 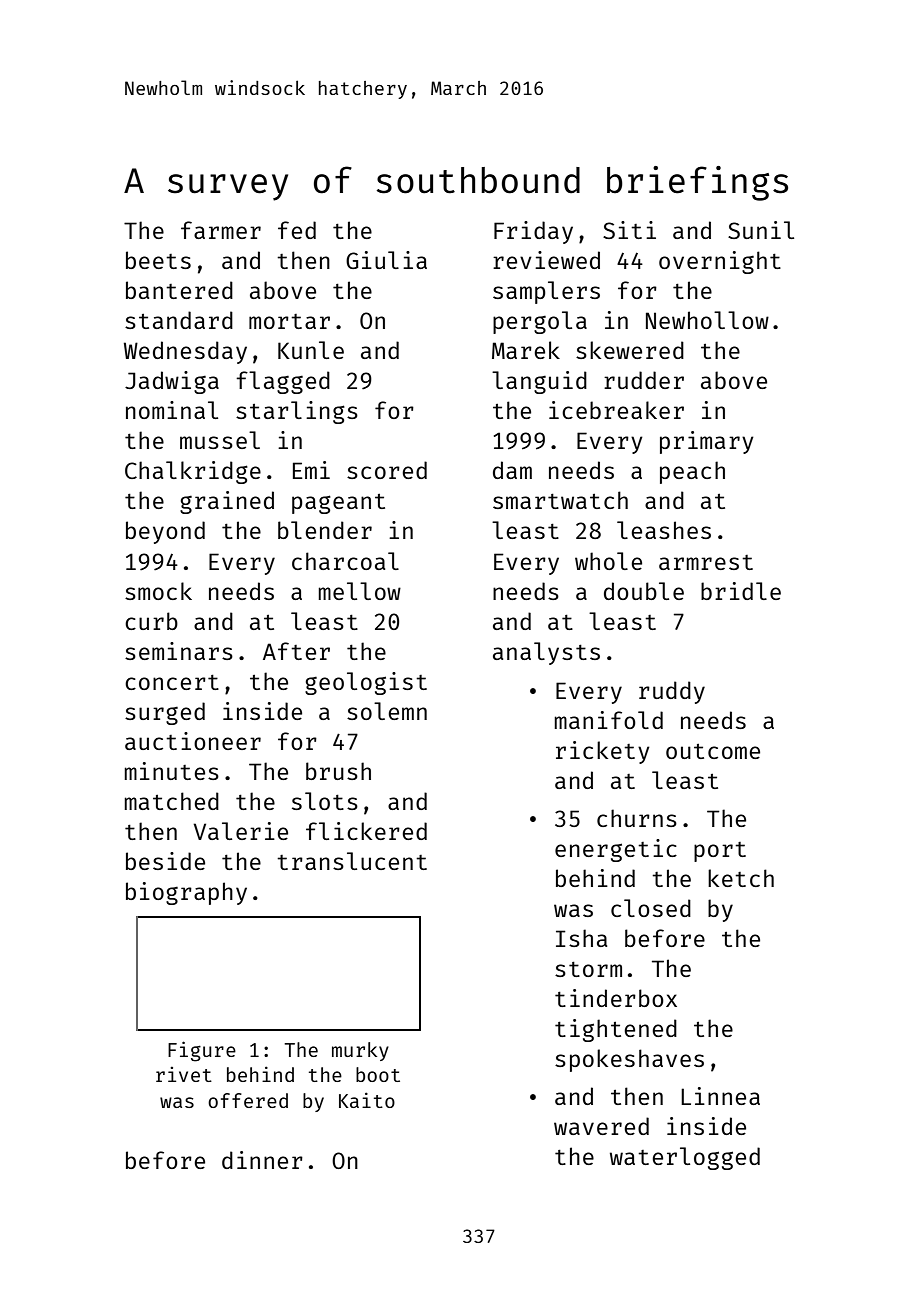 I want to click on rivet, so click(x=184, y=1074).
